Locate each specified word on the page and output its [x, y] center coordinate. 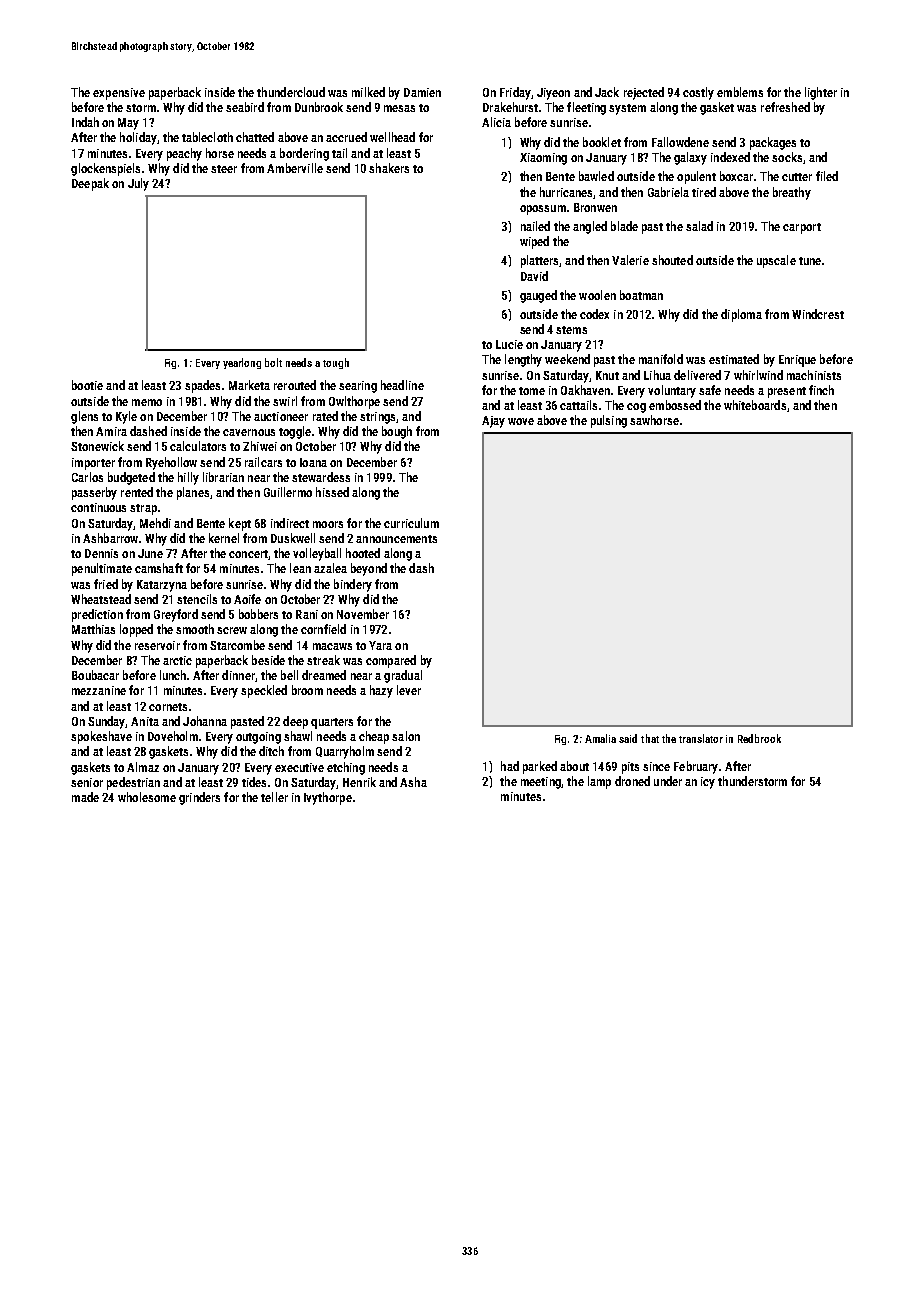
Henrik [359, 782]
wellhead [392, 137]
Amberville [295, 168]
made [85, 797]
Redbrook [759, 738]
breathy [792, 193]
